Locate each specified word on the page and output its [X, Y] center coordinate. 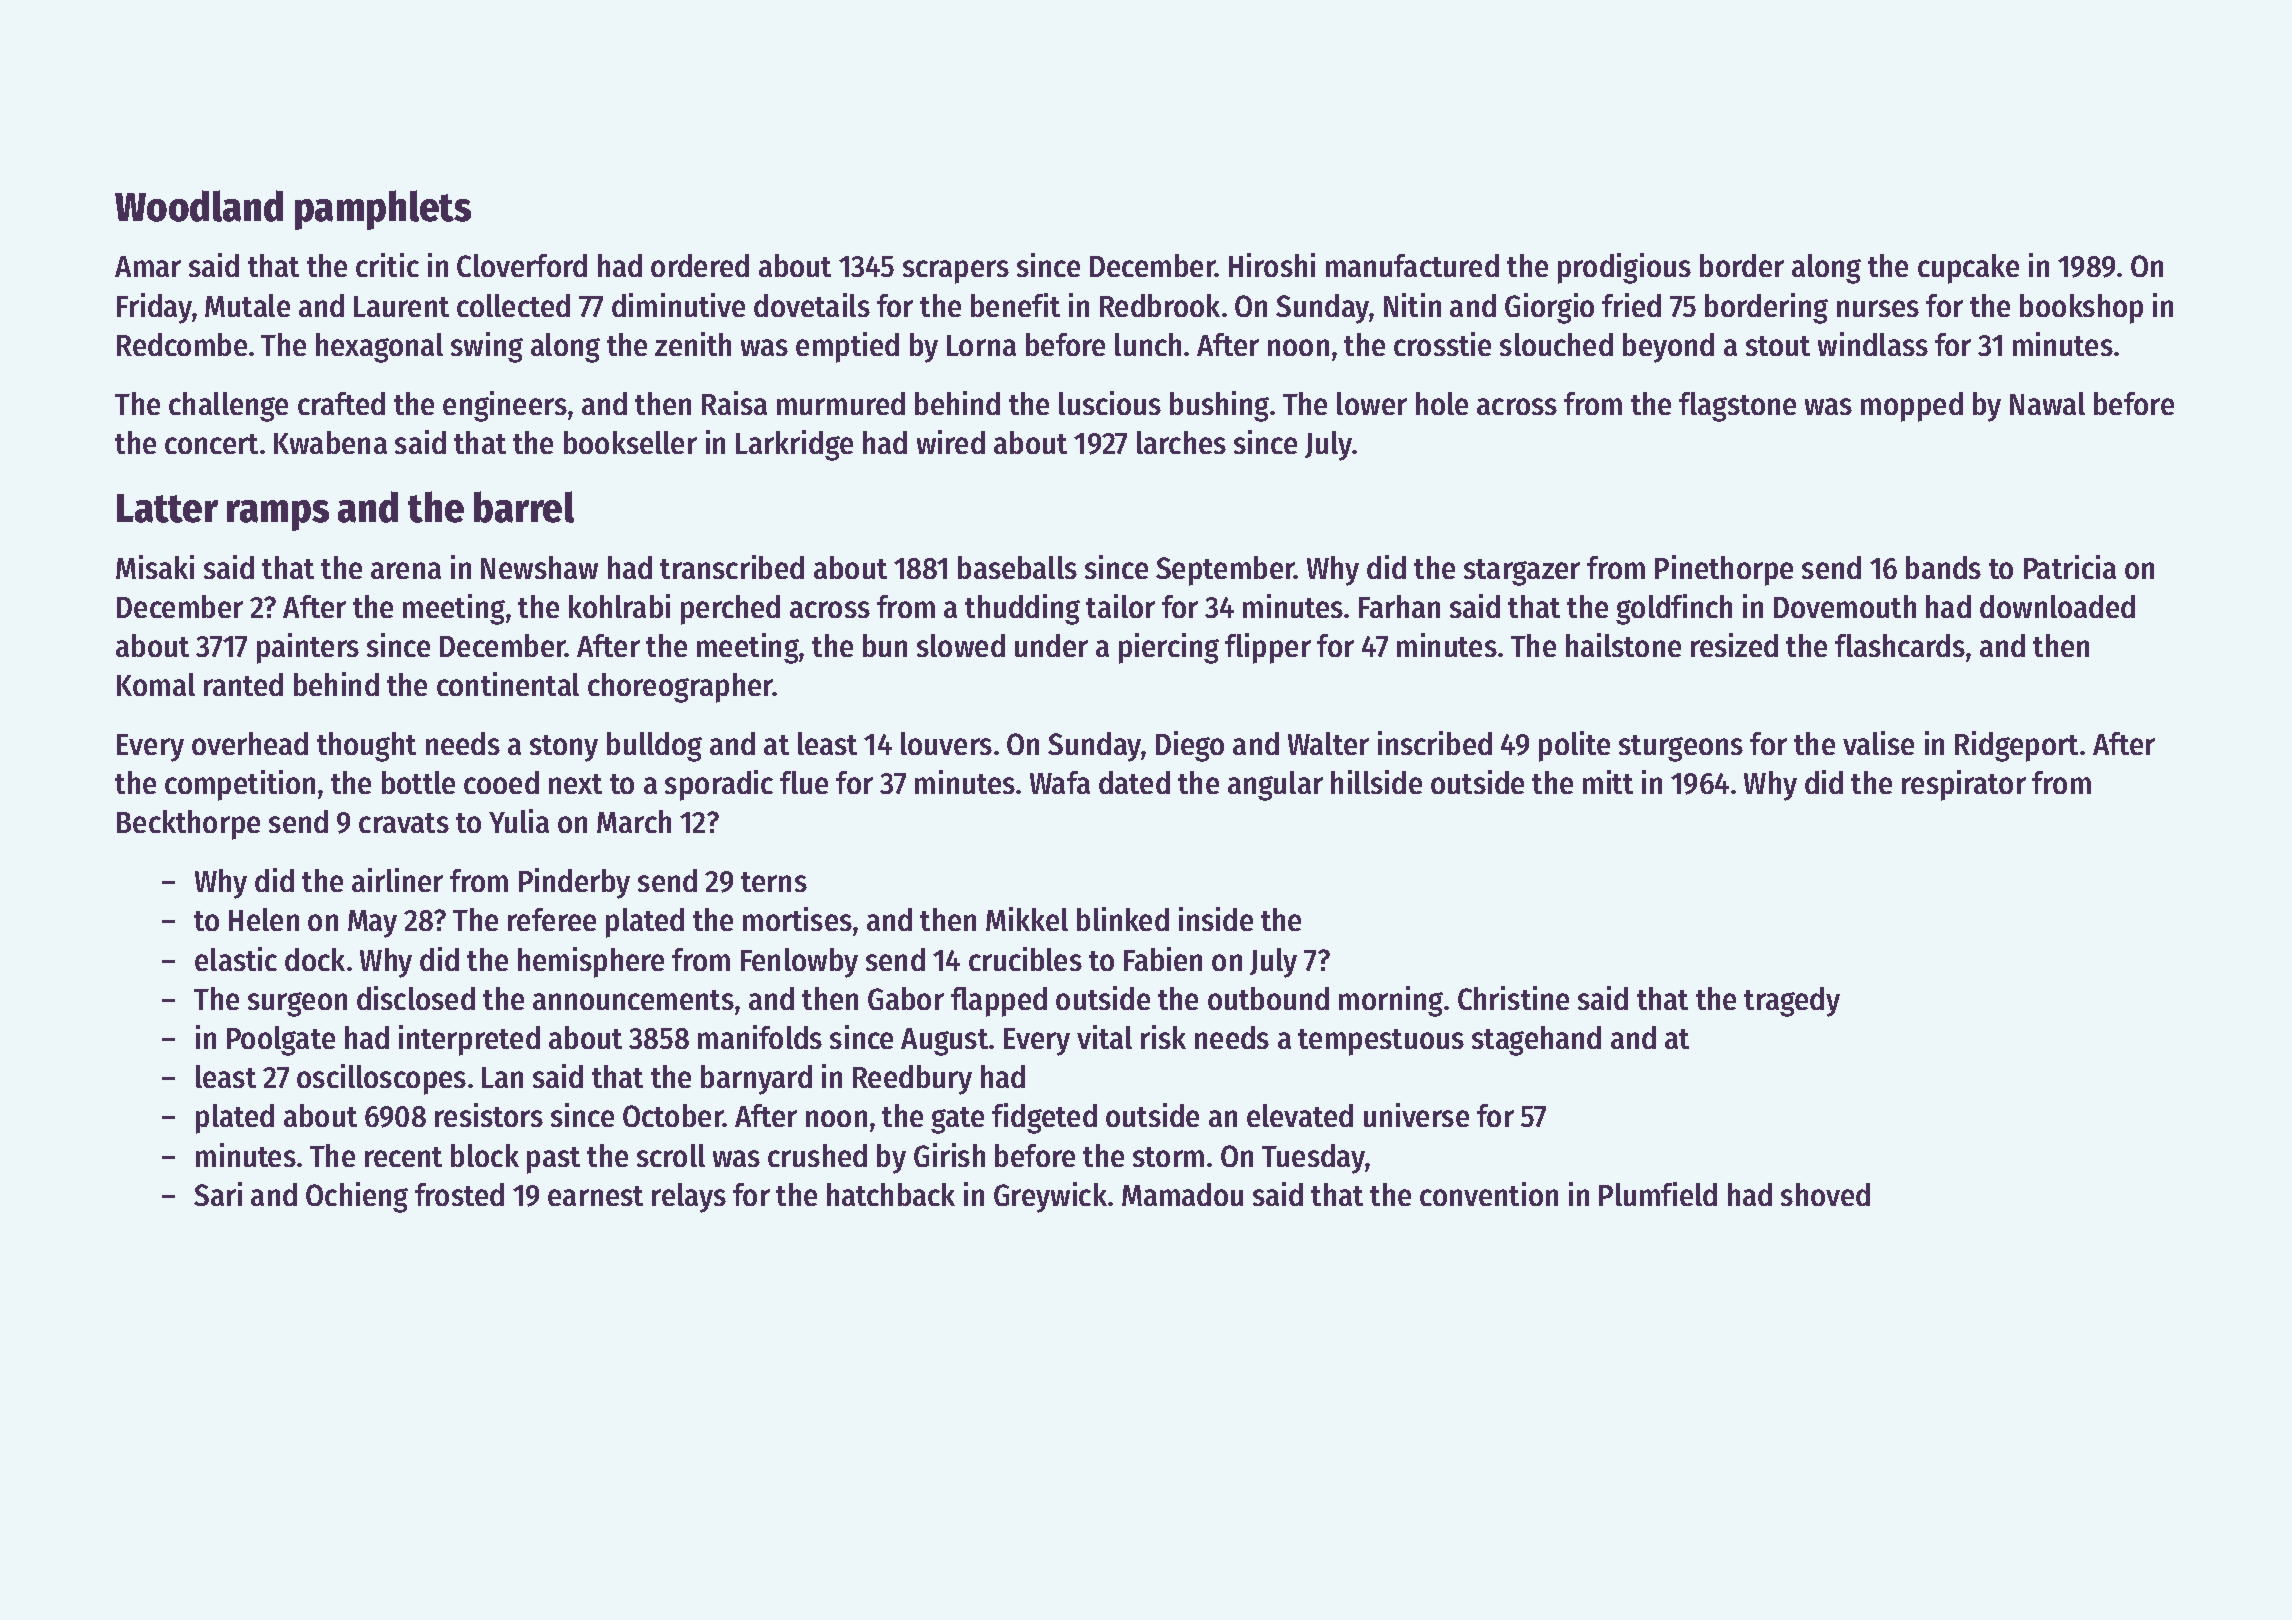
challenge [228, 407]
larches [1181, 442]
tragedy [1792, 1002]
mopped [1912, 407]
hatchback [891, 1194]
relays [689, 1198]
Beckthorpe [188, 825]
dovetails [812, 305]
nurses [1878, 308]
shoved [1825, 1194]
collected [513, 305]
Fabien [1163, 959]
